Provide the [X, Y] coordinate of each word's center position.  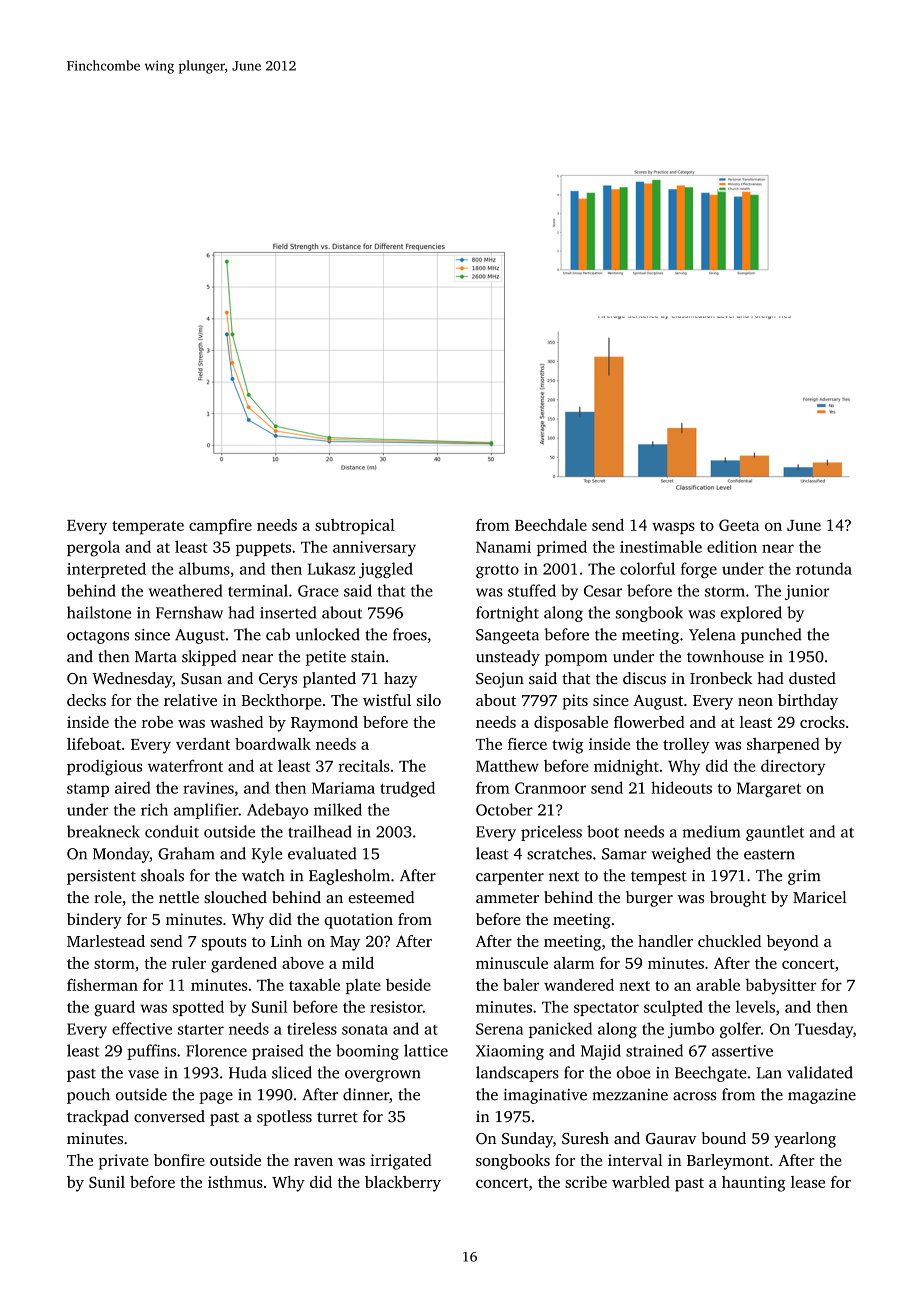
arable [718, 984]
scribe [586, 1182]
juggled [386, 570]
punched [771, 636]
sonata [365, 1030]
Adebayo [277, 811]
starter [201, 1030]
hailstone [99, 612]
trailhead [320, 831]
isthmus [235, 1182]
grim [804, 877]
